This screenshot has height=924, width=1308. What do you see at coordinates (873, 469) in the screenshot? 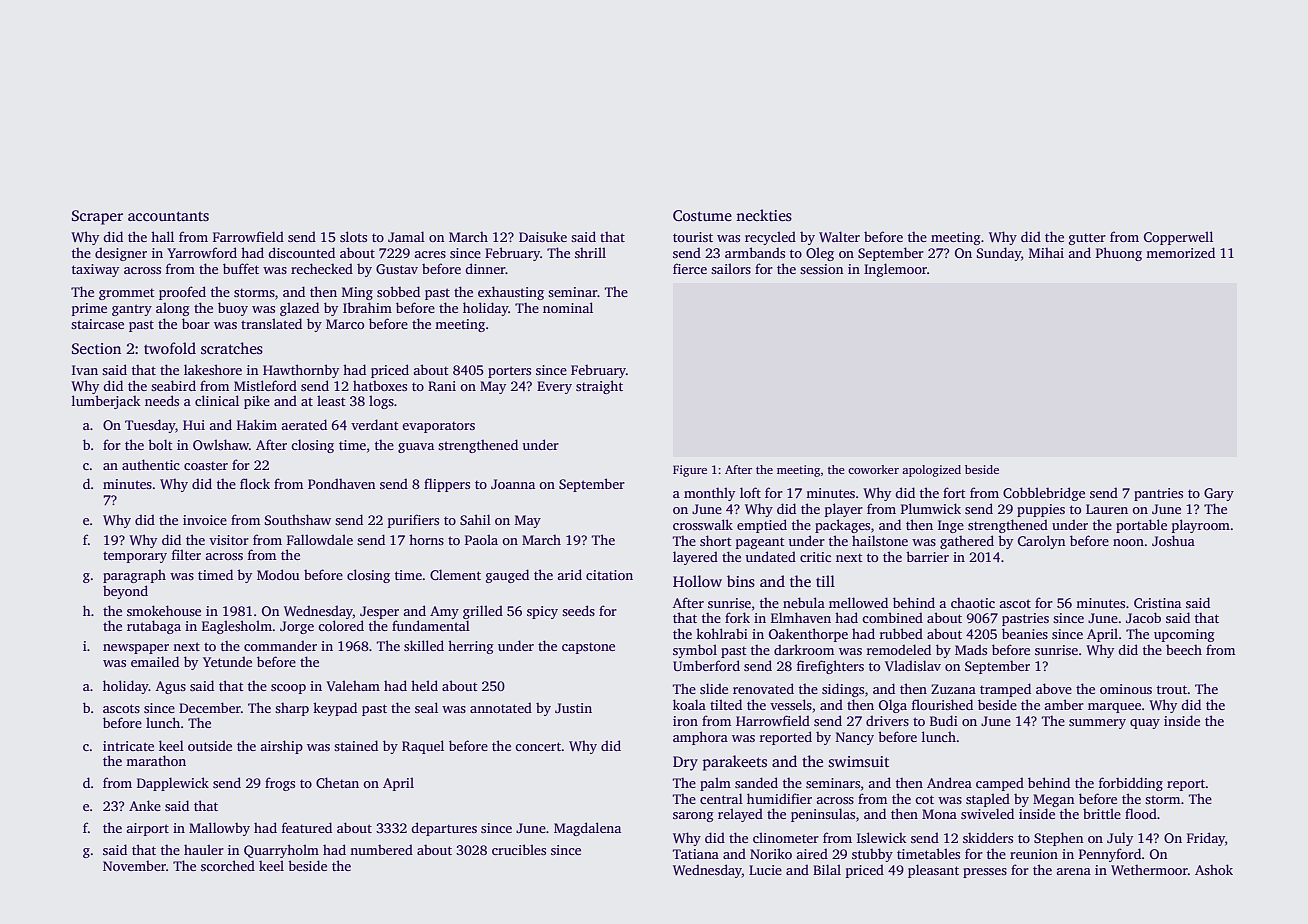
I see `coworker` at bounding box center [873, 469].
